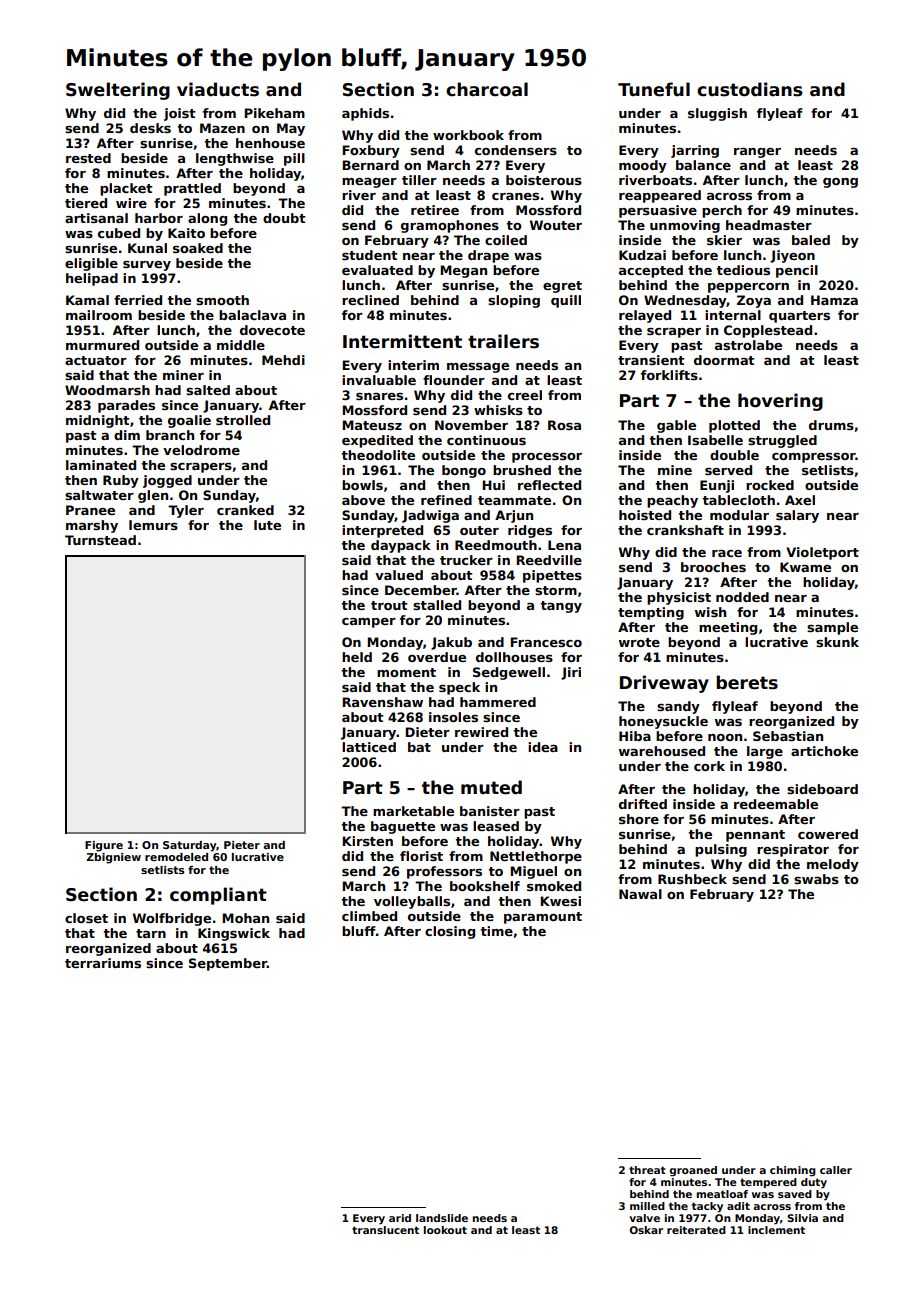 The width and height of the screenshot is (924, 1308). What do you see at coordinates (696, 1230) in the screenshot?
I see `reiterated` at bounding box center [696, 1230].
